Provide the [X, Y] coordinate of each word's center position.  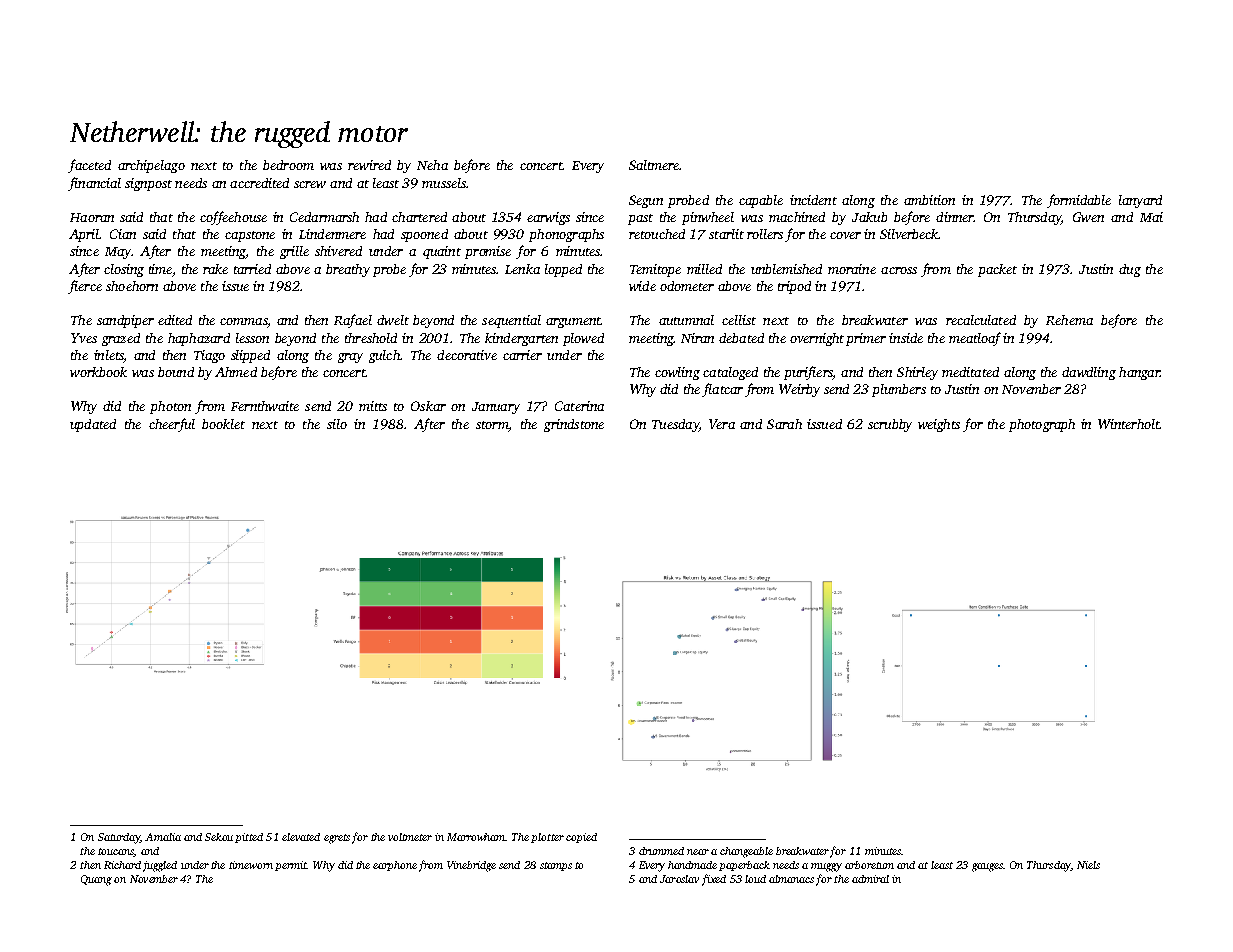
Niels [1088, 865]
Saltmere [654, 165]
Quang [96, 880]
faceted [89, 166]
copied [581, 838]
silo [337, 424]
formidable [1079, 201]
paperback [744, 866]
